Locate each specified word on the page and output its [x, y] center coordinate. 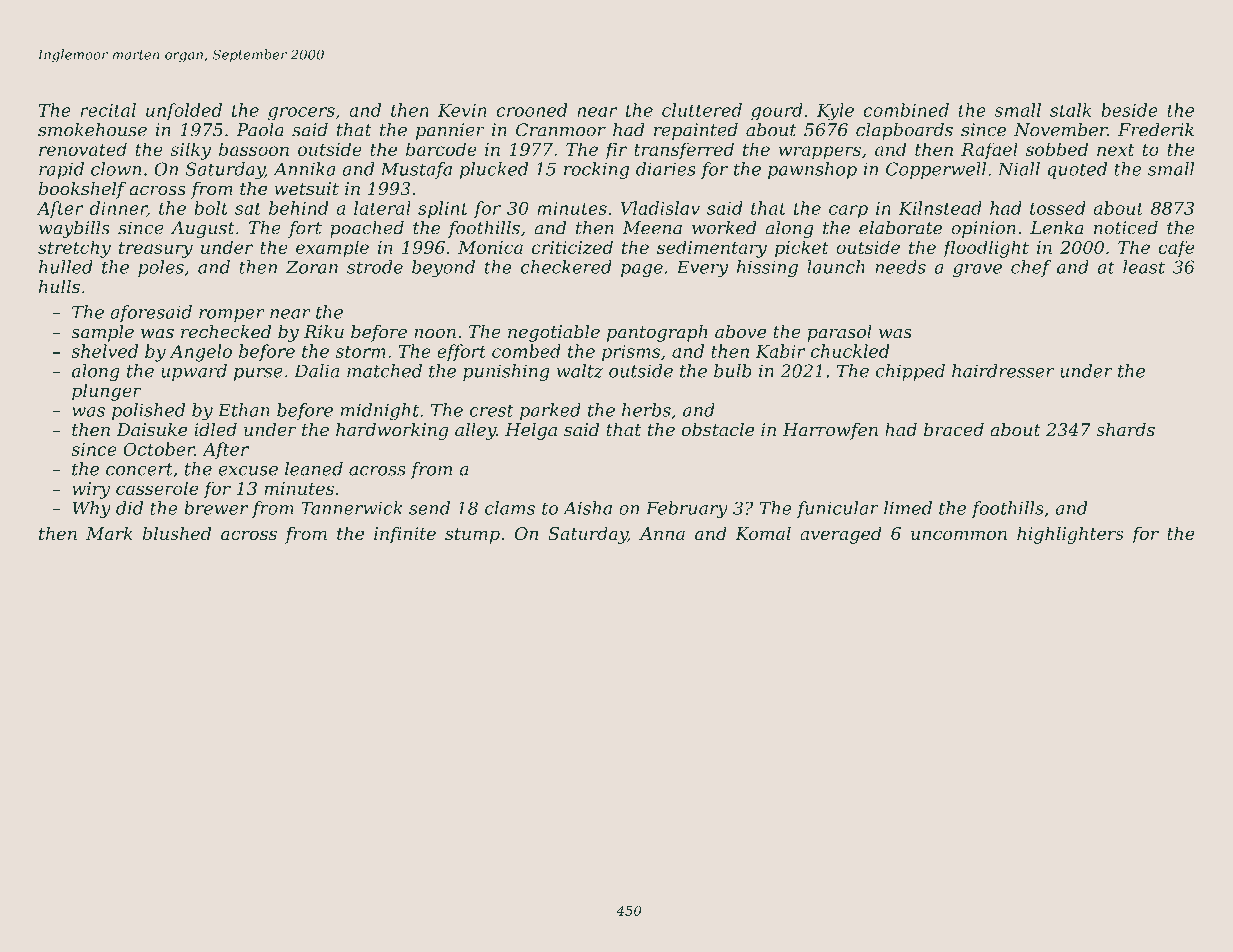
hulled [66, 267]
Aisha [587, 508]
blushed [177, 533]
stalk [1070, 110]
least [1144, 267]
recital [108, 110]
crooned [531, 110]
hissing [767, 269]
